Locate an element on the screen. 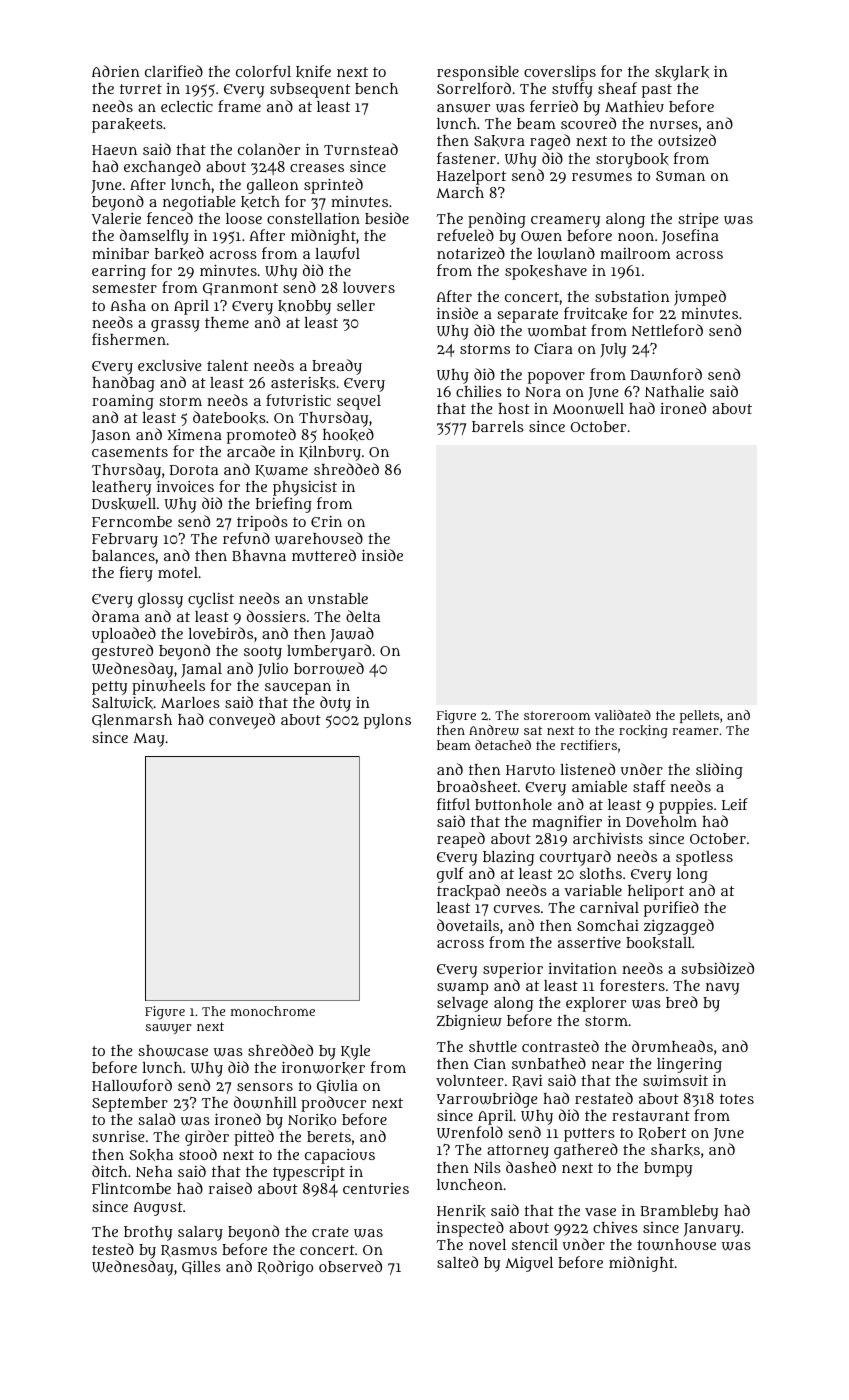 This screenshot has width=849, height=1400. Flintcombe is located at coordinates (131, 1188).
